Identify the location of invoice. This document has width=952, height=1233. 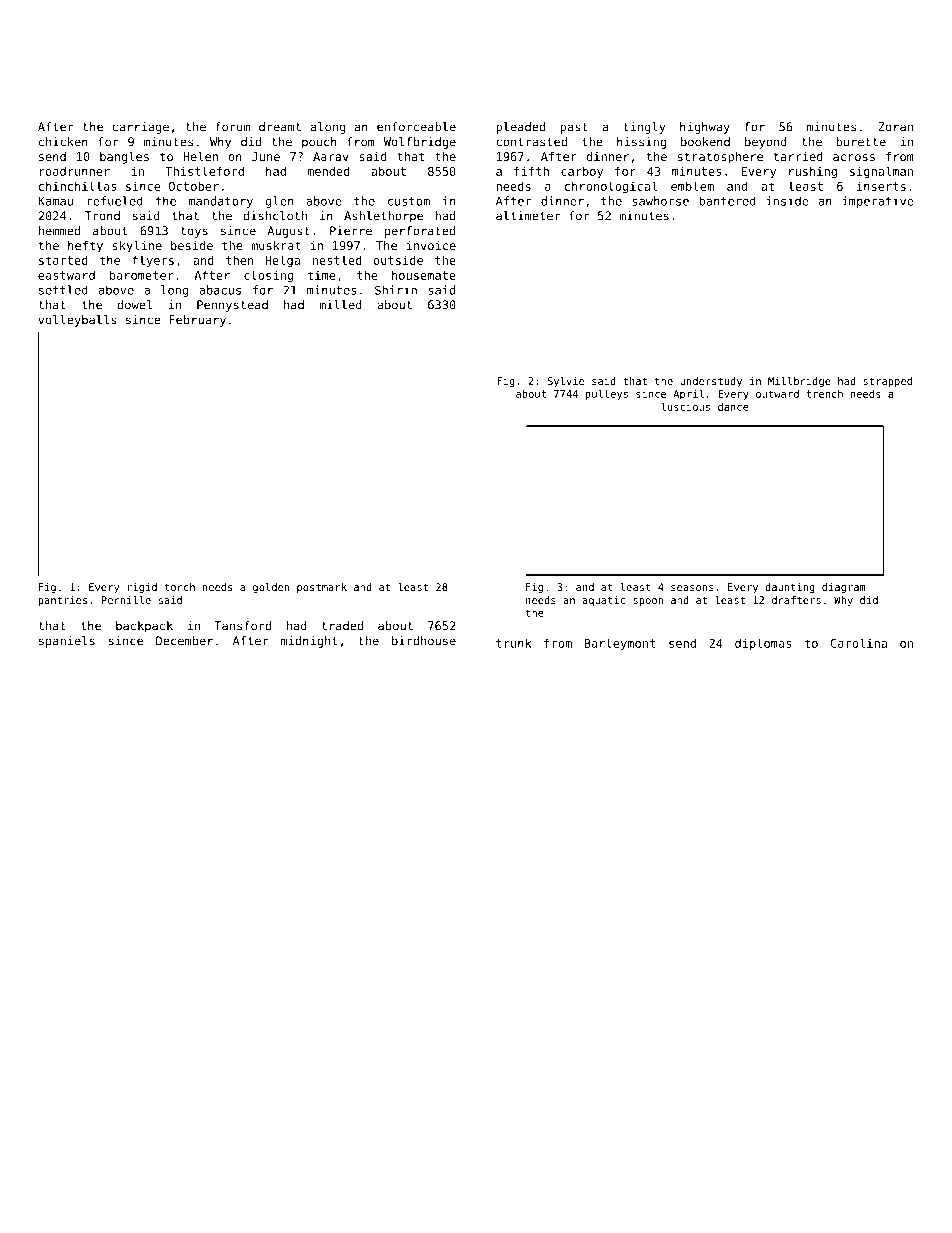
(431, 245).
